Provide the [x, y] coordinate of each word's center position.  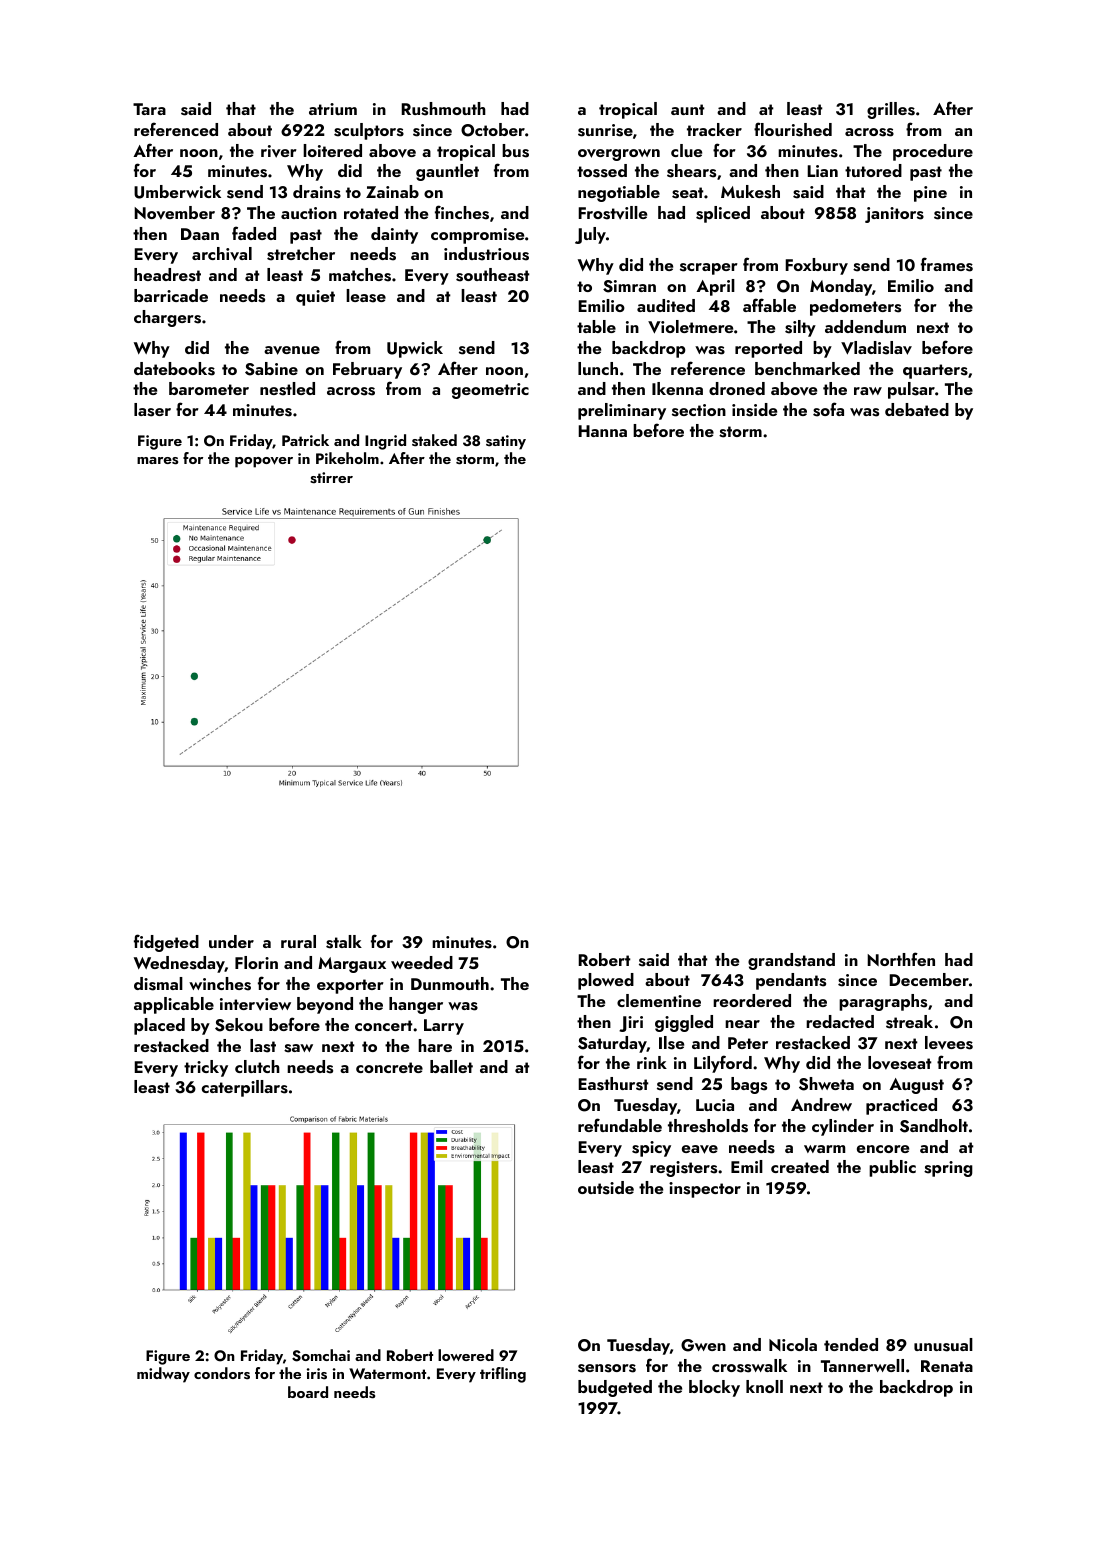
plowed [606, 981]
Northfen [901, 959]
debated [917, 409]
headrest [167, 275]
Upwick [415, 349]
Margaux [352, 965]
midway [163, 1375]
